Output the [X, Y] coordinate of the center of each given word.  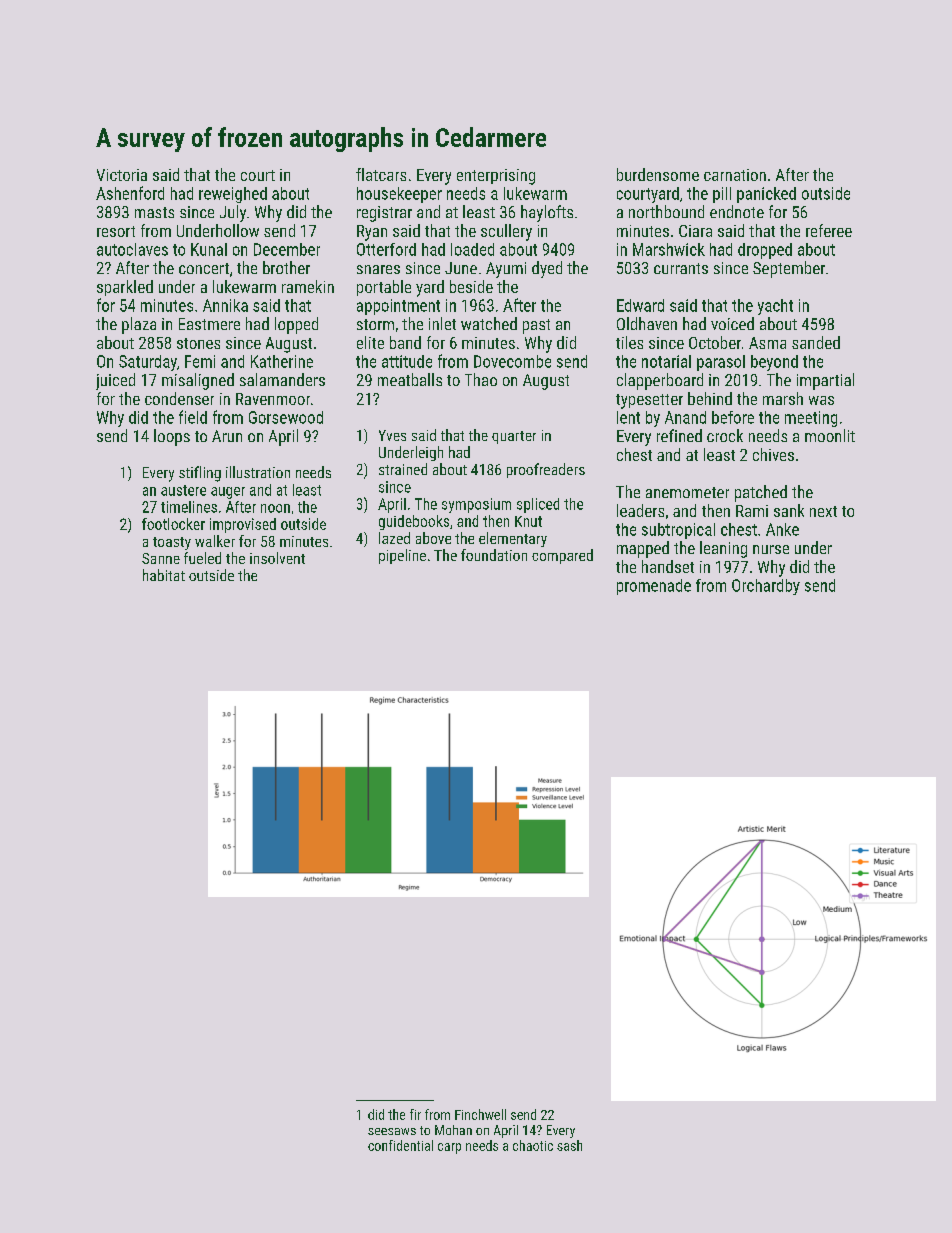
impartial [825, 381]
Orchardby [766, 587]
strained [403, 469]
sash [569, 1145]
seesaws [392, 1131]
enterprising [496, 177]
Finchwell [480, 1114]
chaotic [533, 1145]
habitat [164, 575]
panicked [766, 195]
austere [183, 490]
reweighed [233, 195]
